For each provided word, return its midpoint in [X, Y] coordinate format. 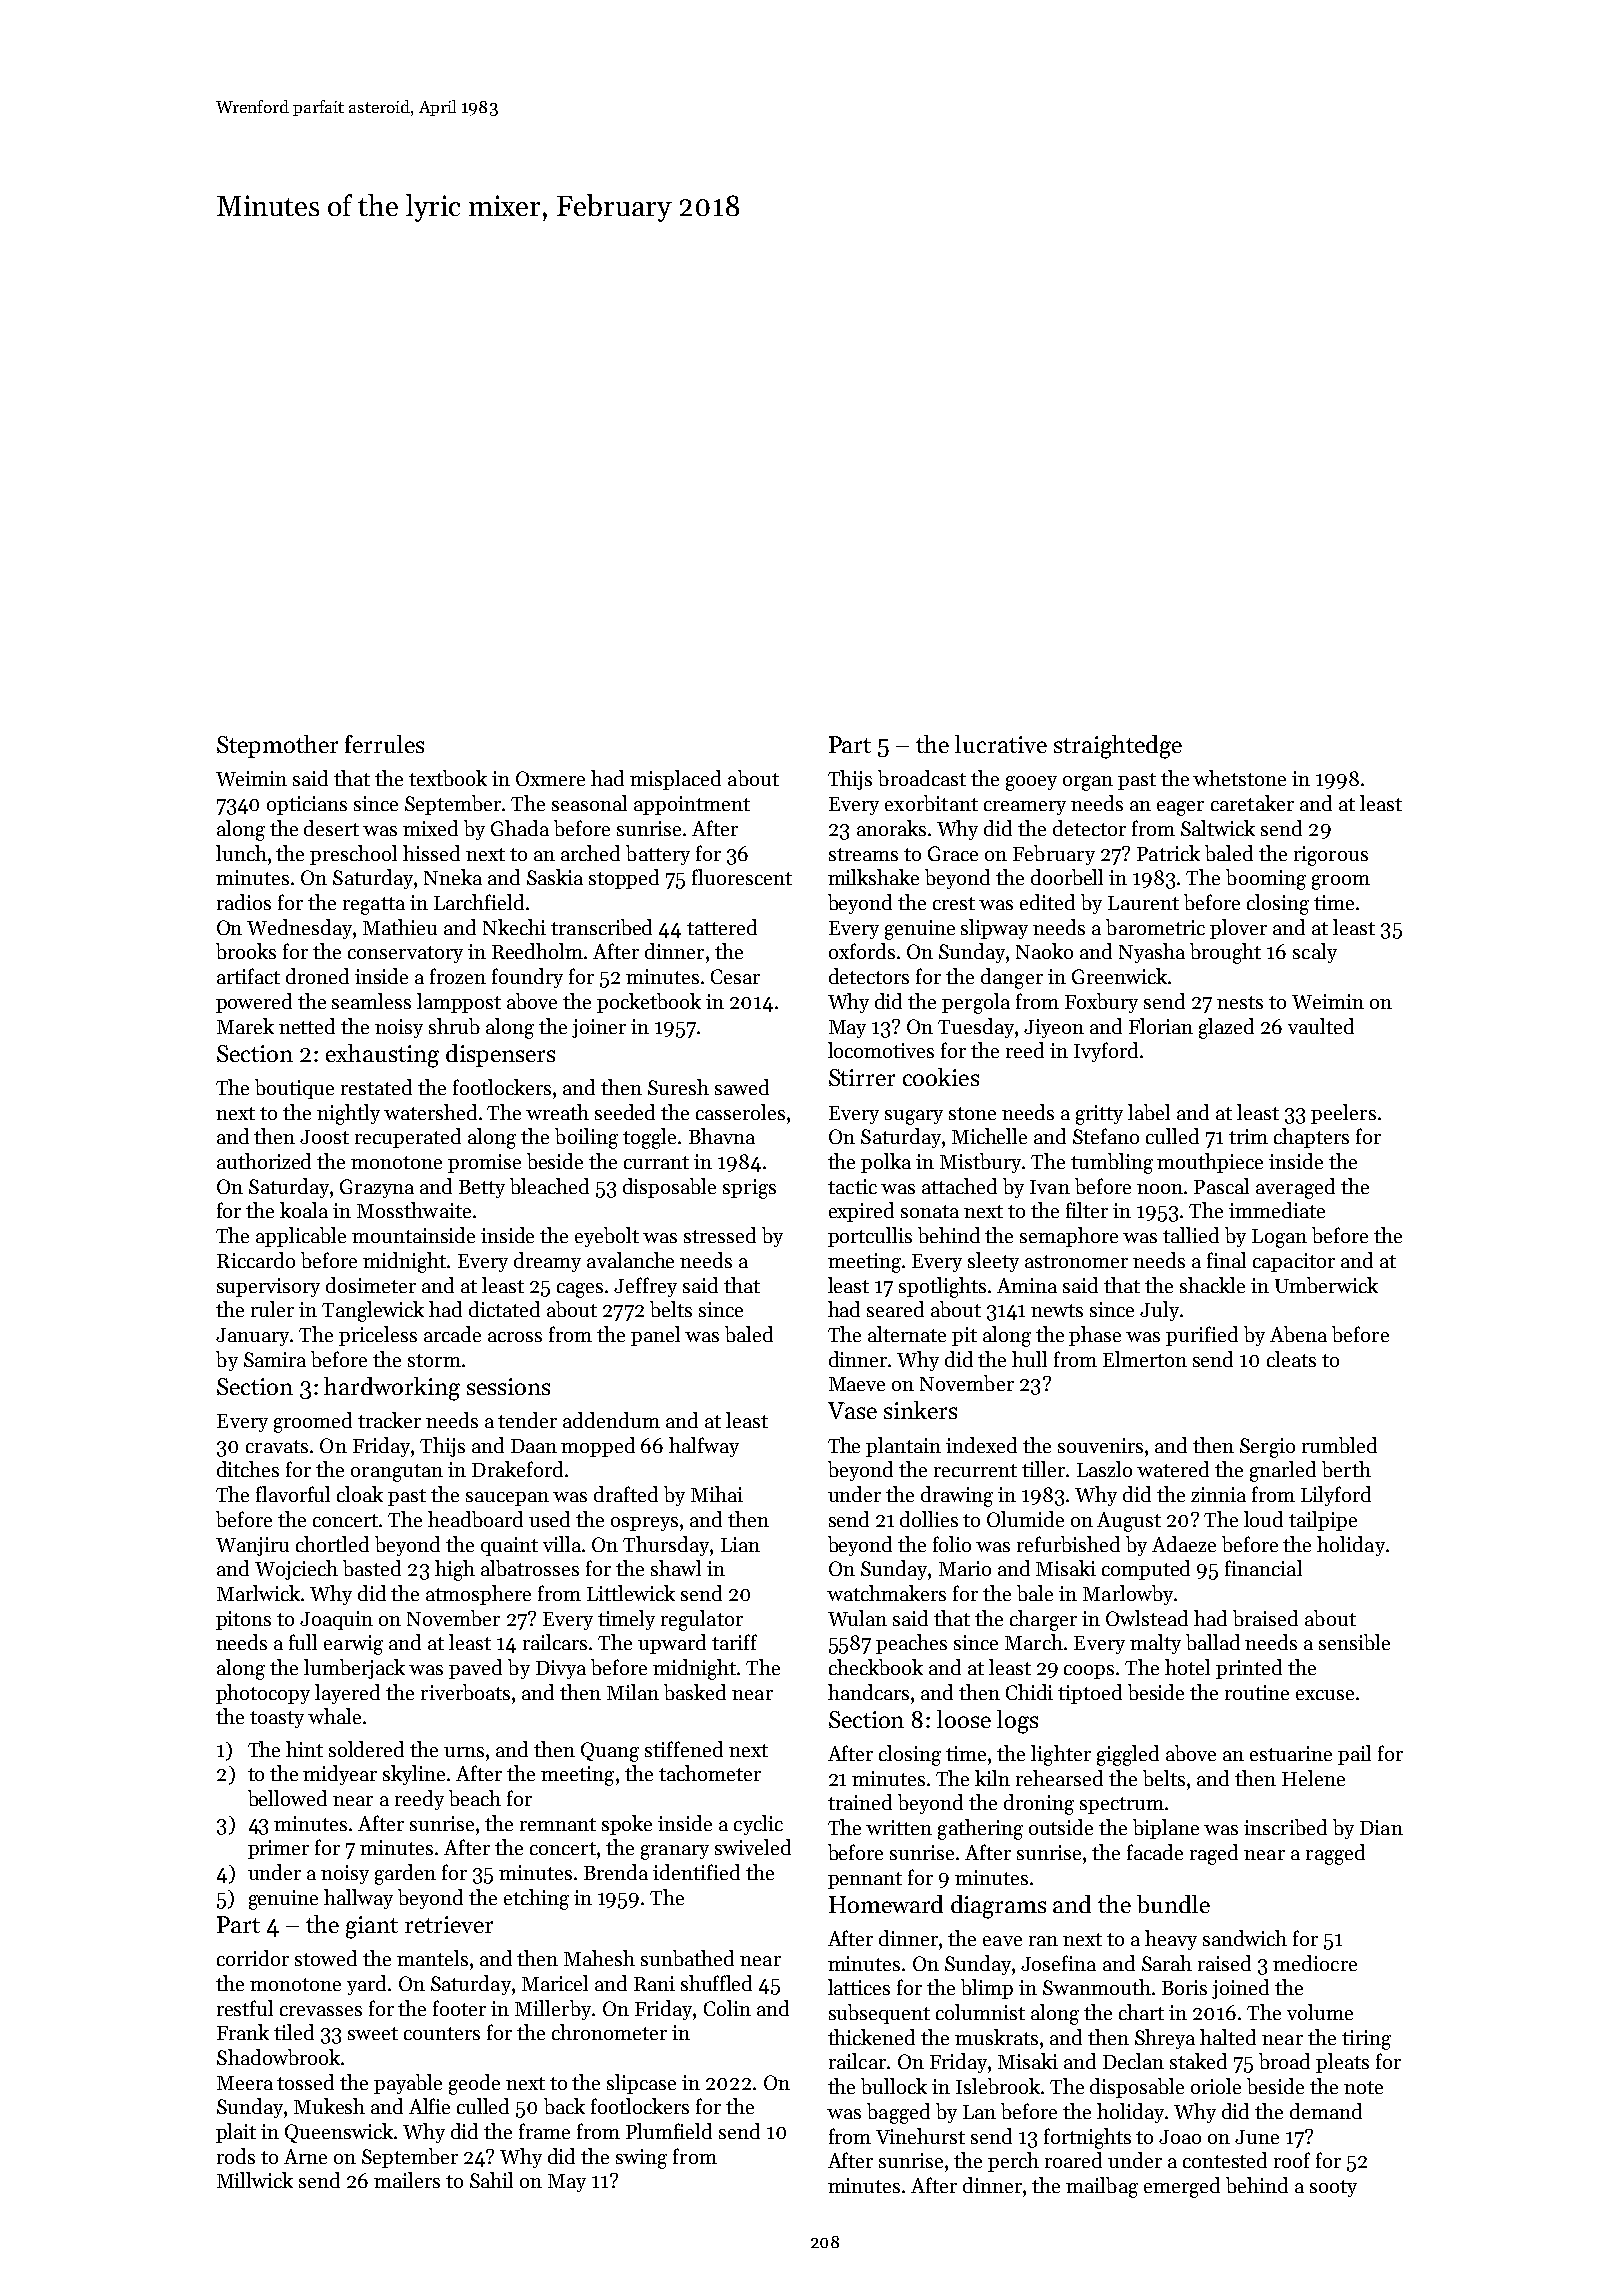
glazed [1226, 1028]
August [1129, 1522]
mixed [430, 828]
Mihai [717, 1494]
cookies [941, 1077]
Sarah [1167, 1963]
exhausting [382, 1056]
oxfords [862, 951]
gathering [980, 1829]
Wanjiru [252, 1546]
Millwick [255, 2180]
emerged [1182, 2187]
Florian [1161, 1026]
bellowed [287, 1798]
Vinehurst [920, 2136]
